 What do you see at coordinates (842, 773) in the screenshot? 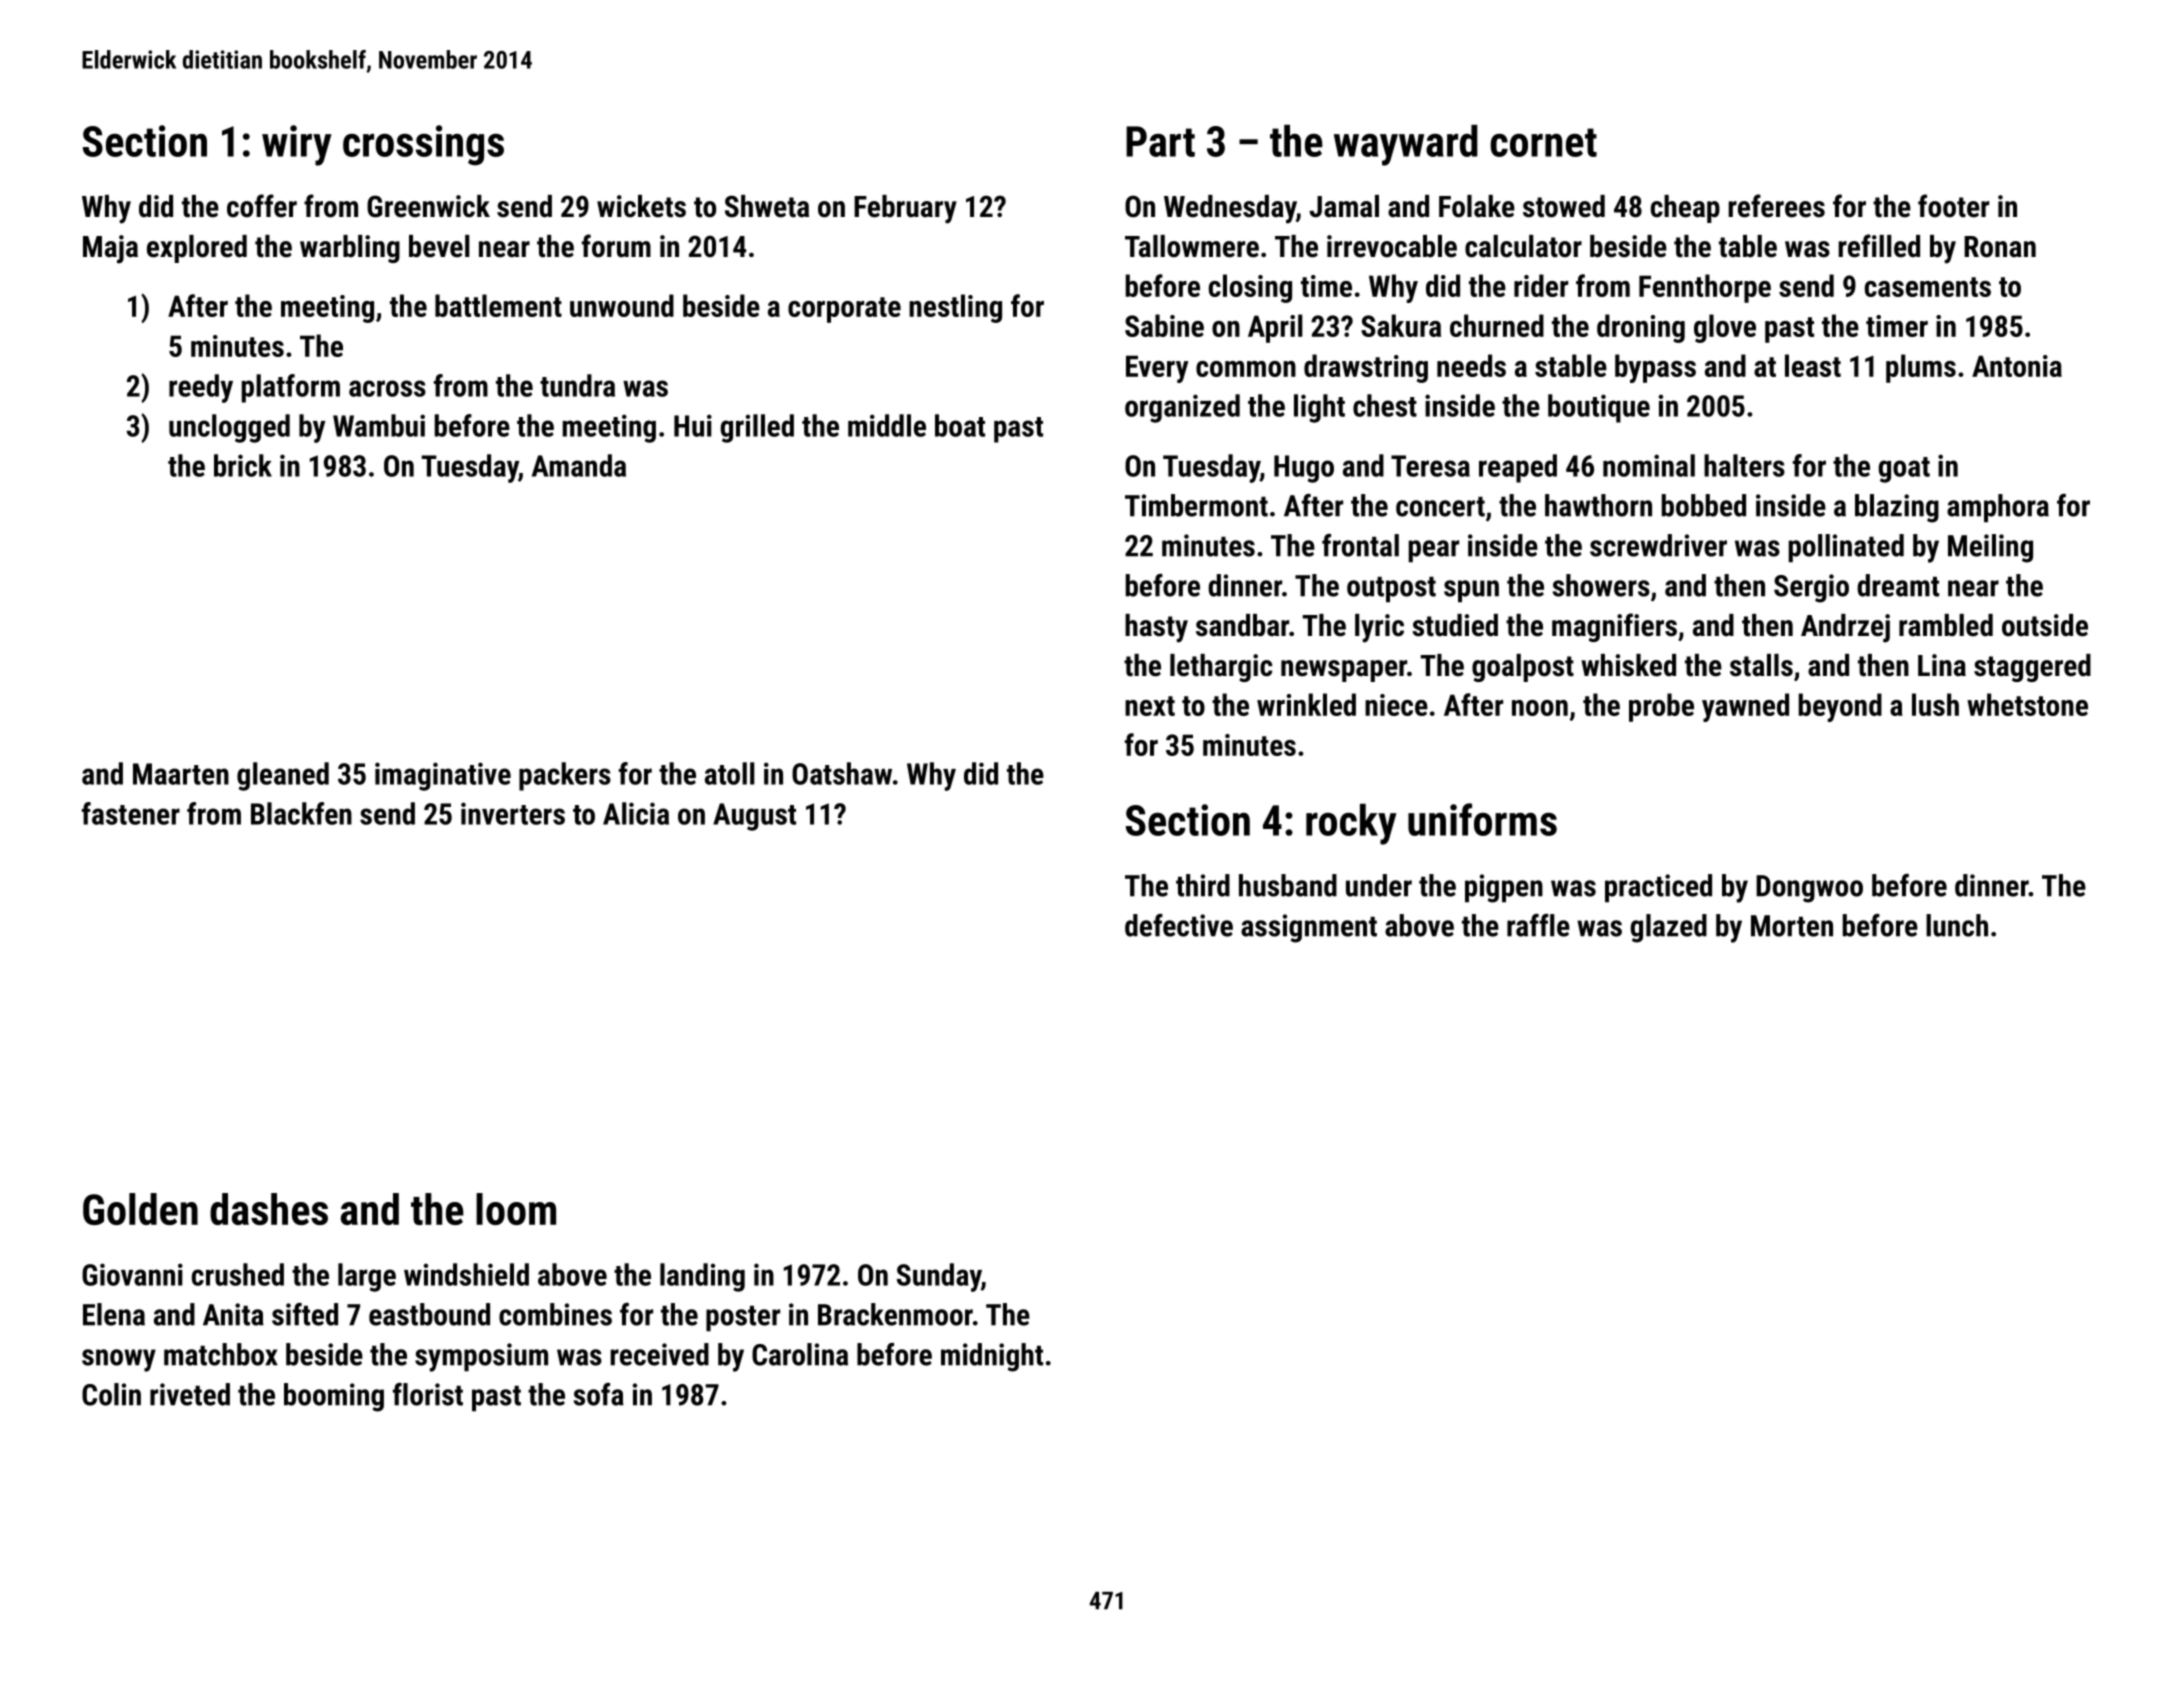
I see `Oatshaw` at bounding box center [842, 773].
